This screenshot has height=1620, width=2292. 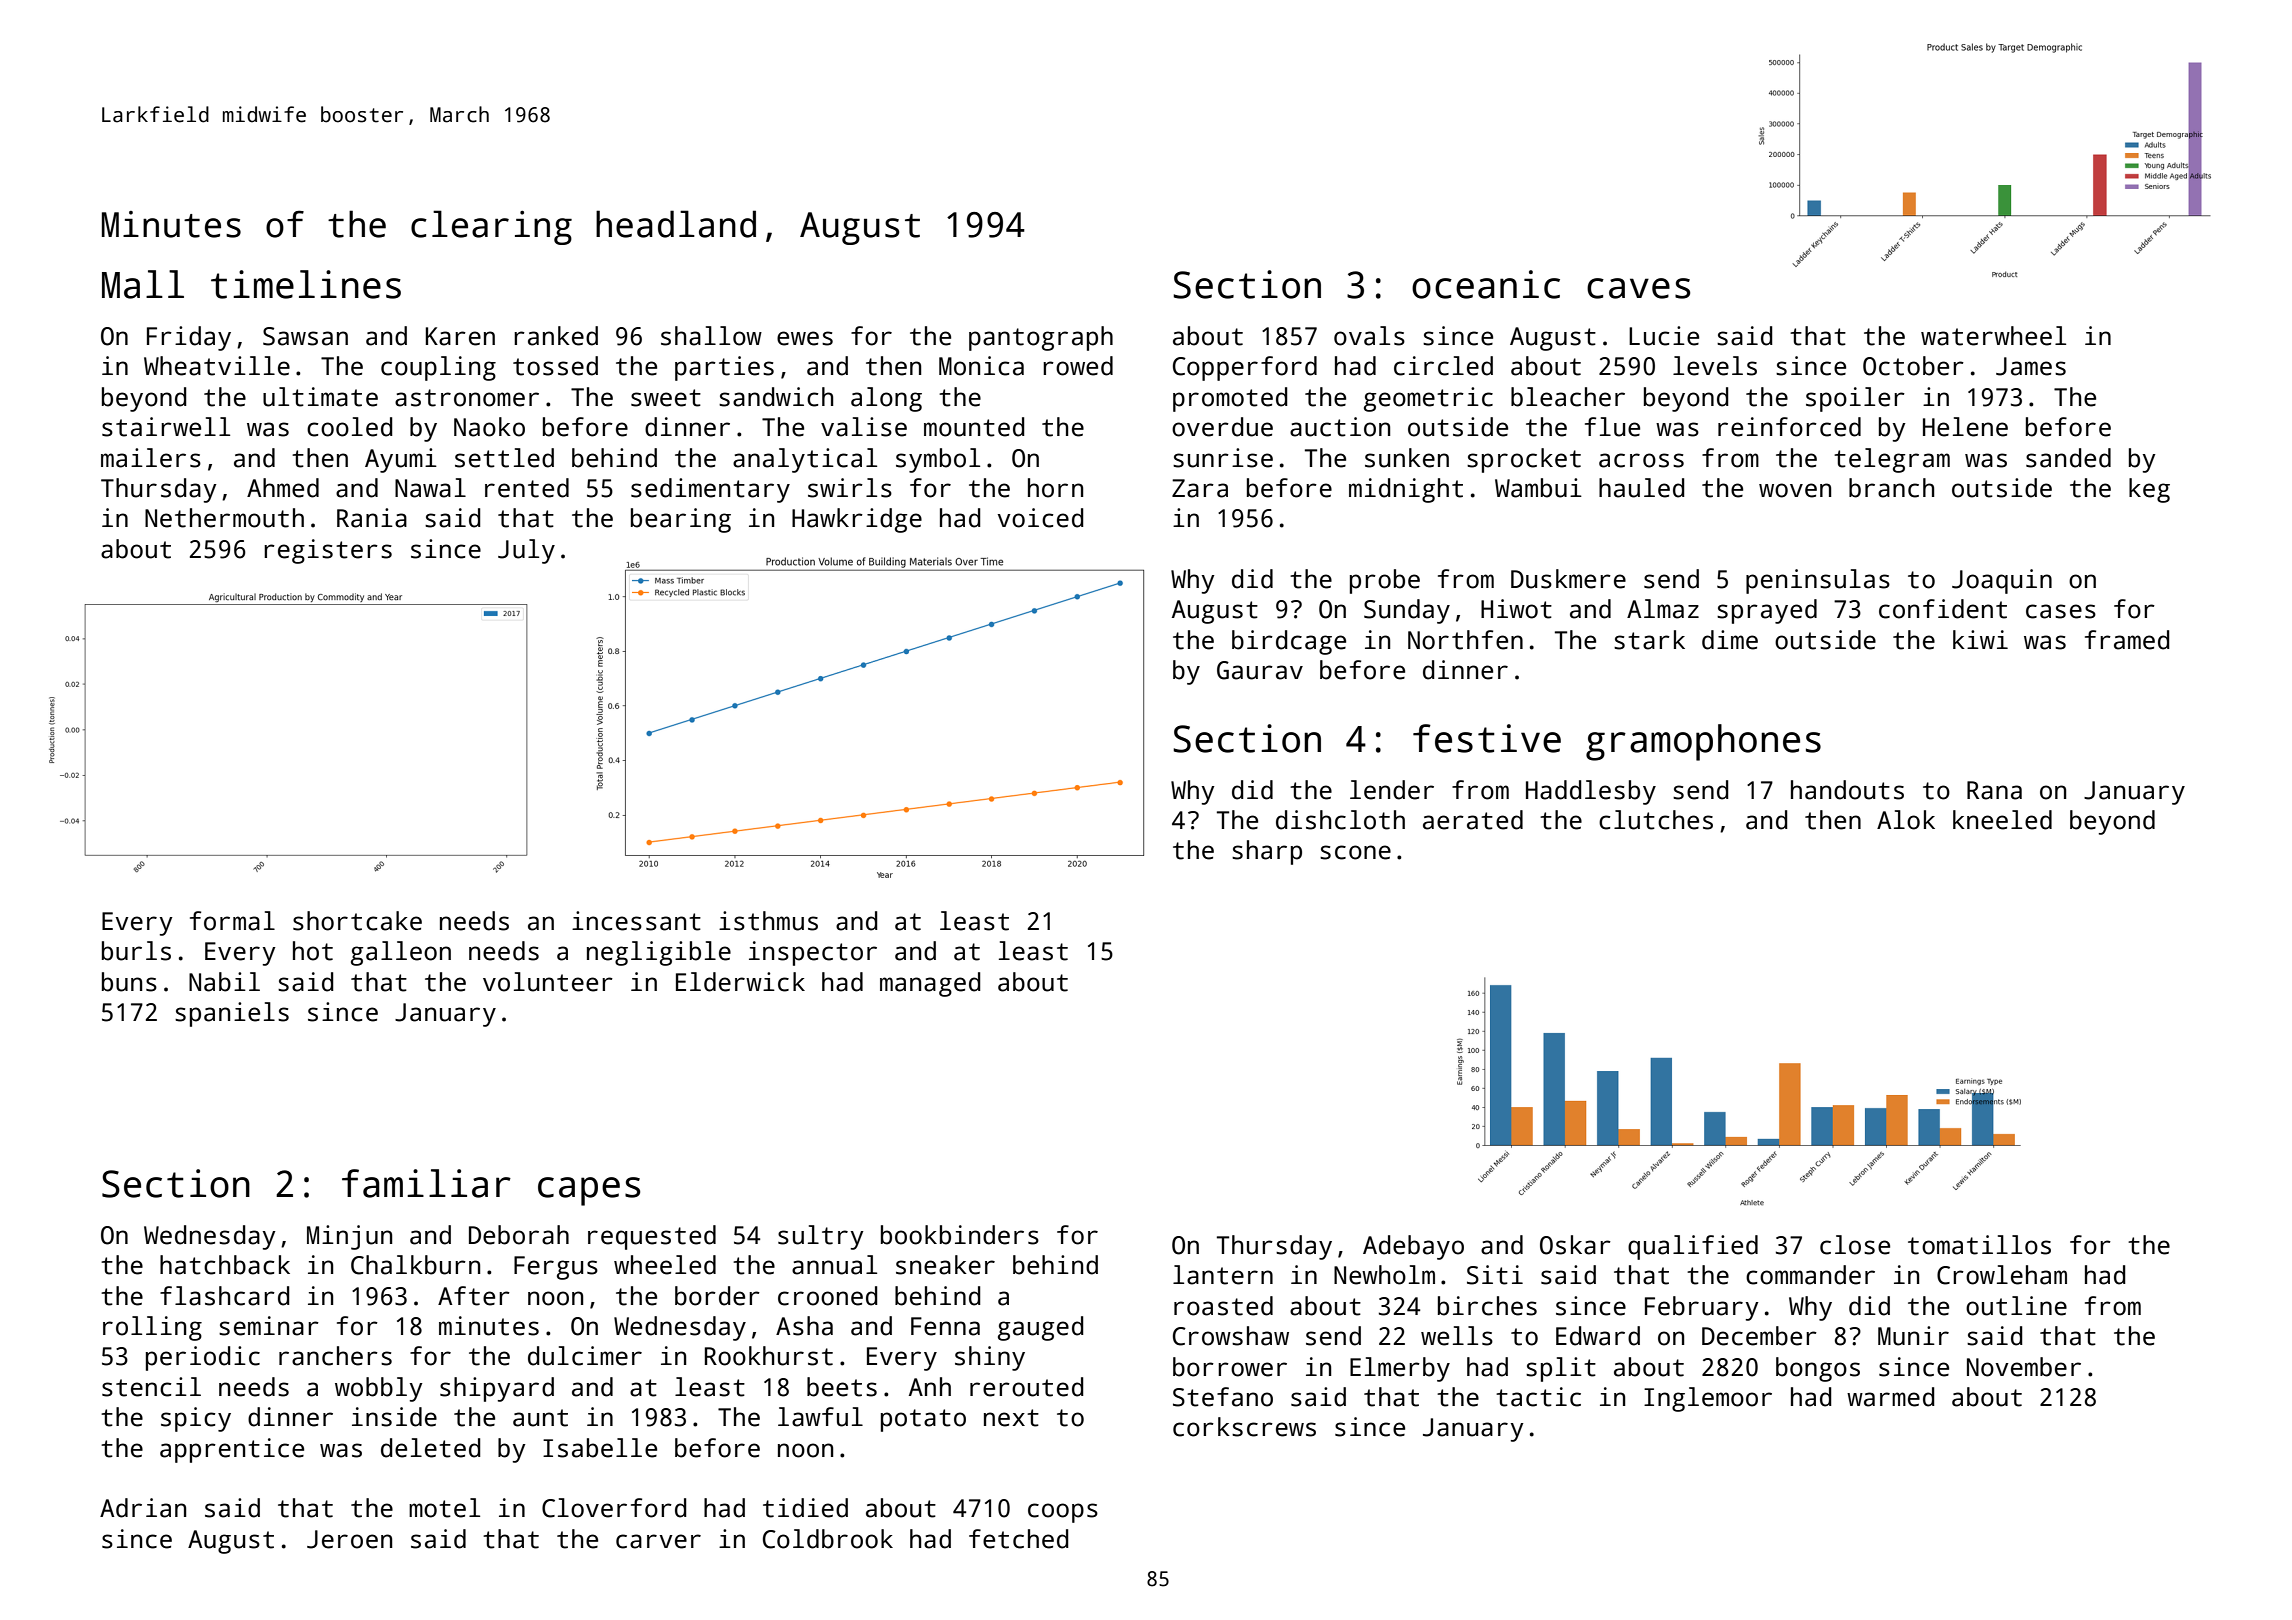 I want to click on ewes, so click(x=805, y=338).
